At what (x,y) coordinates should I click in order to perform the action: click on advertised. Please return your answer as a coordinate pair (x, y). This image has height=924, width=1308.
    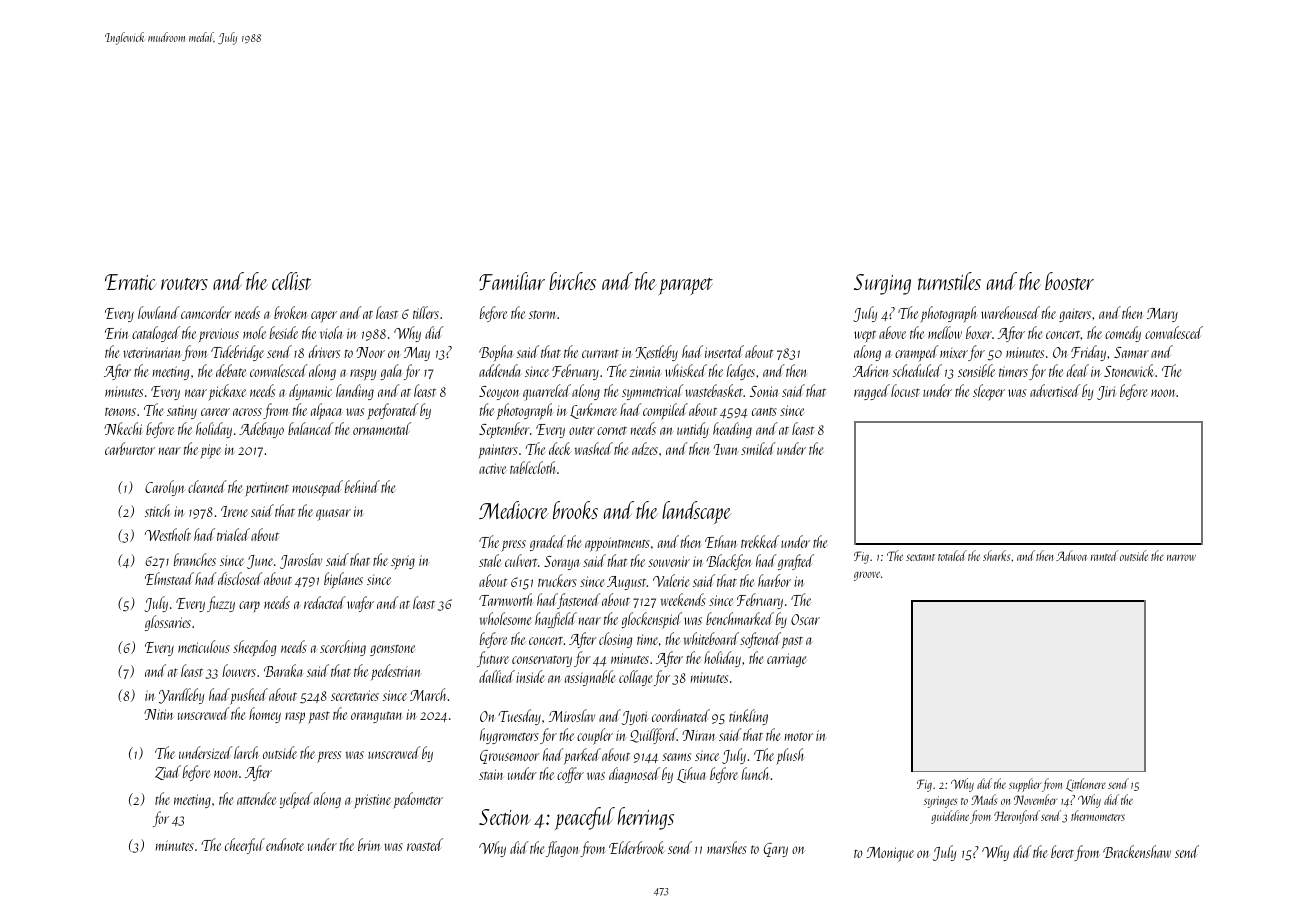
    Looking at the image, I should click on (1055, 390).
